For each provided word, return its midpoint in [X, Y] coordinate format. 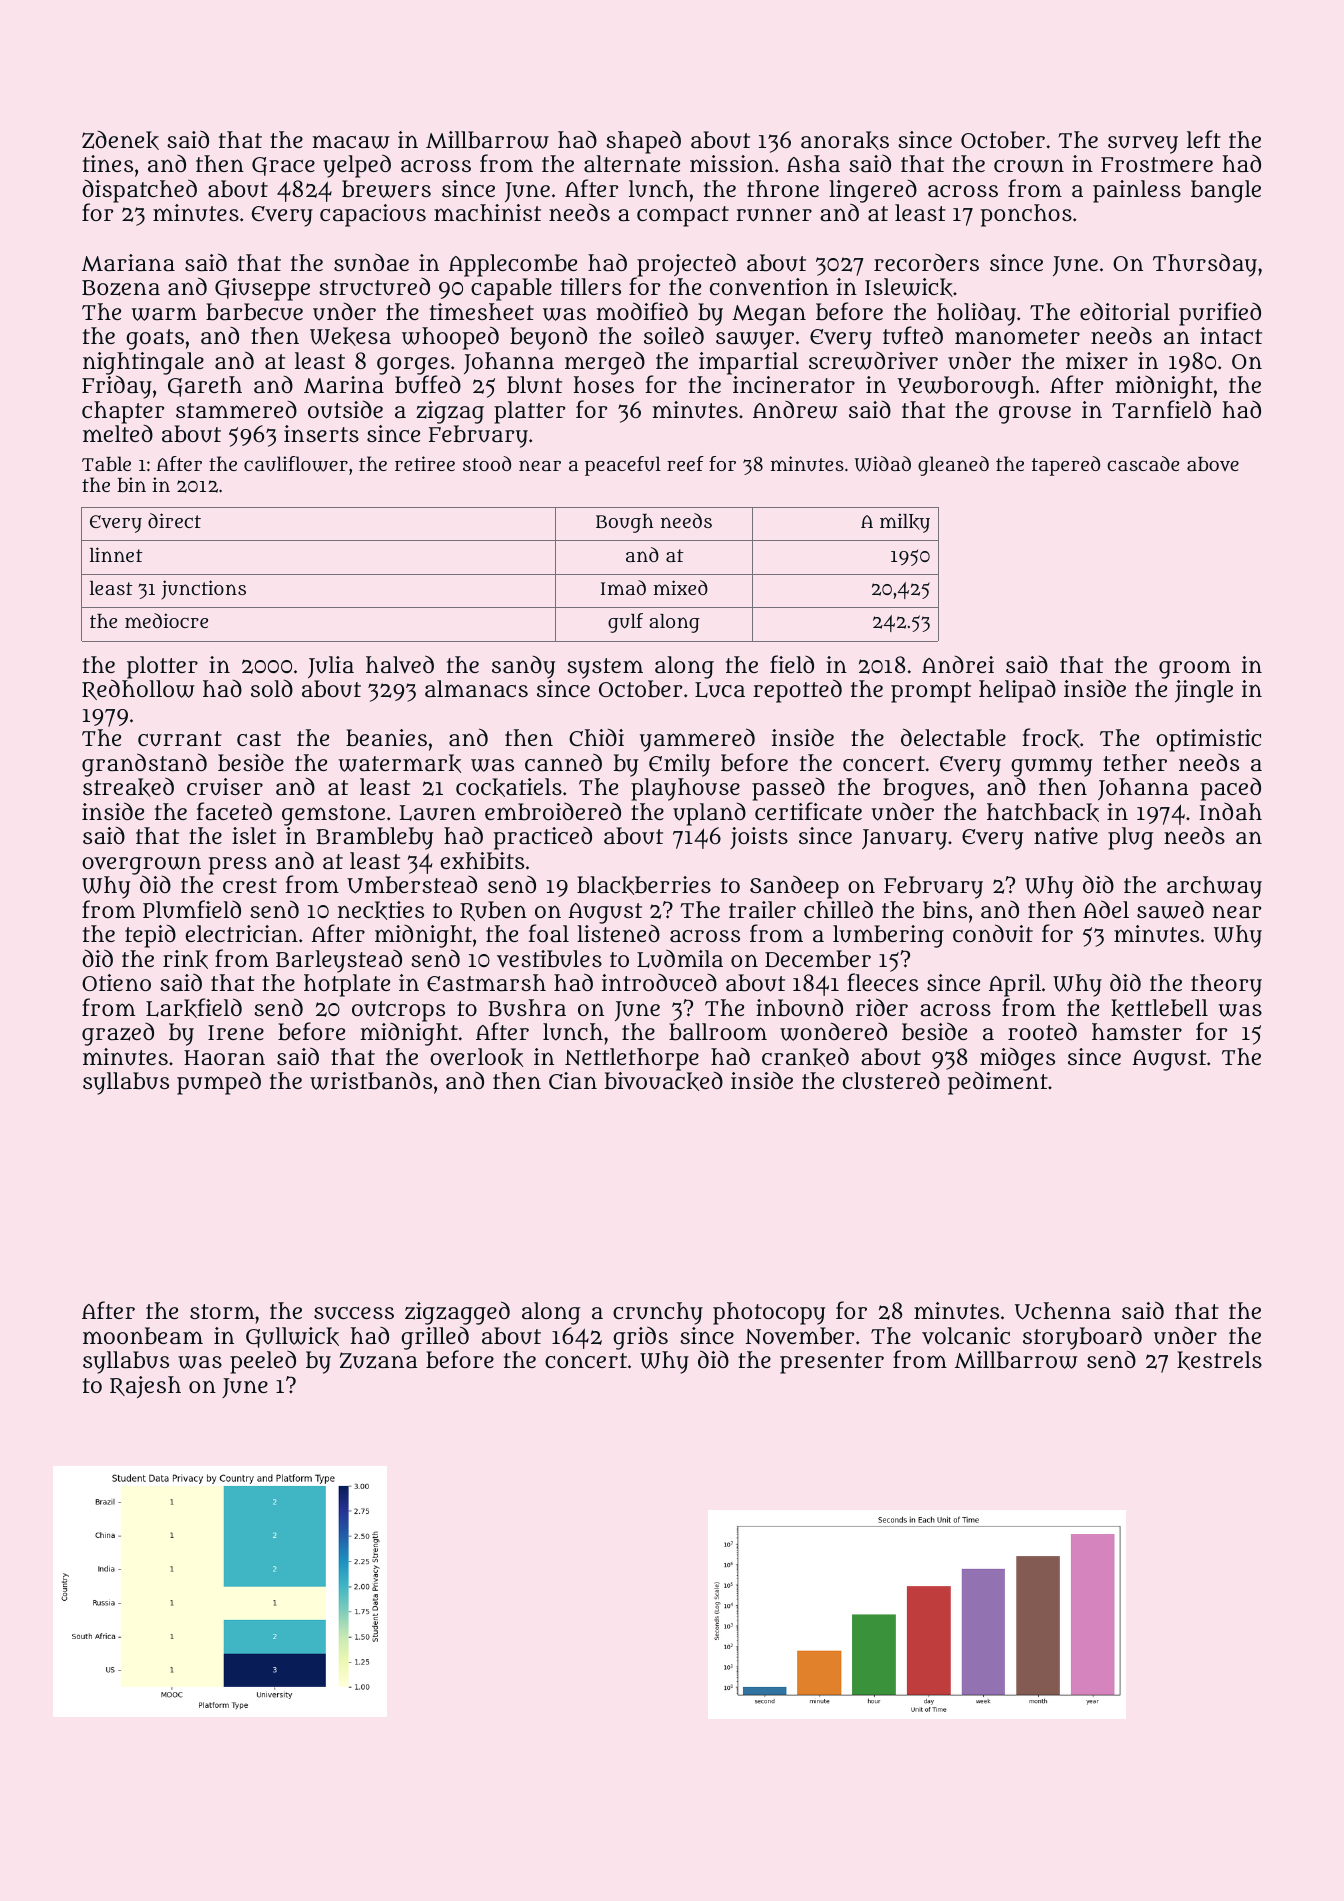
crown [1029, 166]
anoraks [845, 140]
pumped [219, 1083]
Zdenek [120, 140]
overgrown [141, 865]
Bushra [527, 1008]
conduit [993, 933]
